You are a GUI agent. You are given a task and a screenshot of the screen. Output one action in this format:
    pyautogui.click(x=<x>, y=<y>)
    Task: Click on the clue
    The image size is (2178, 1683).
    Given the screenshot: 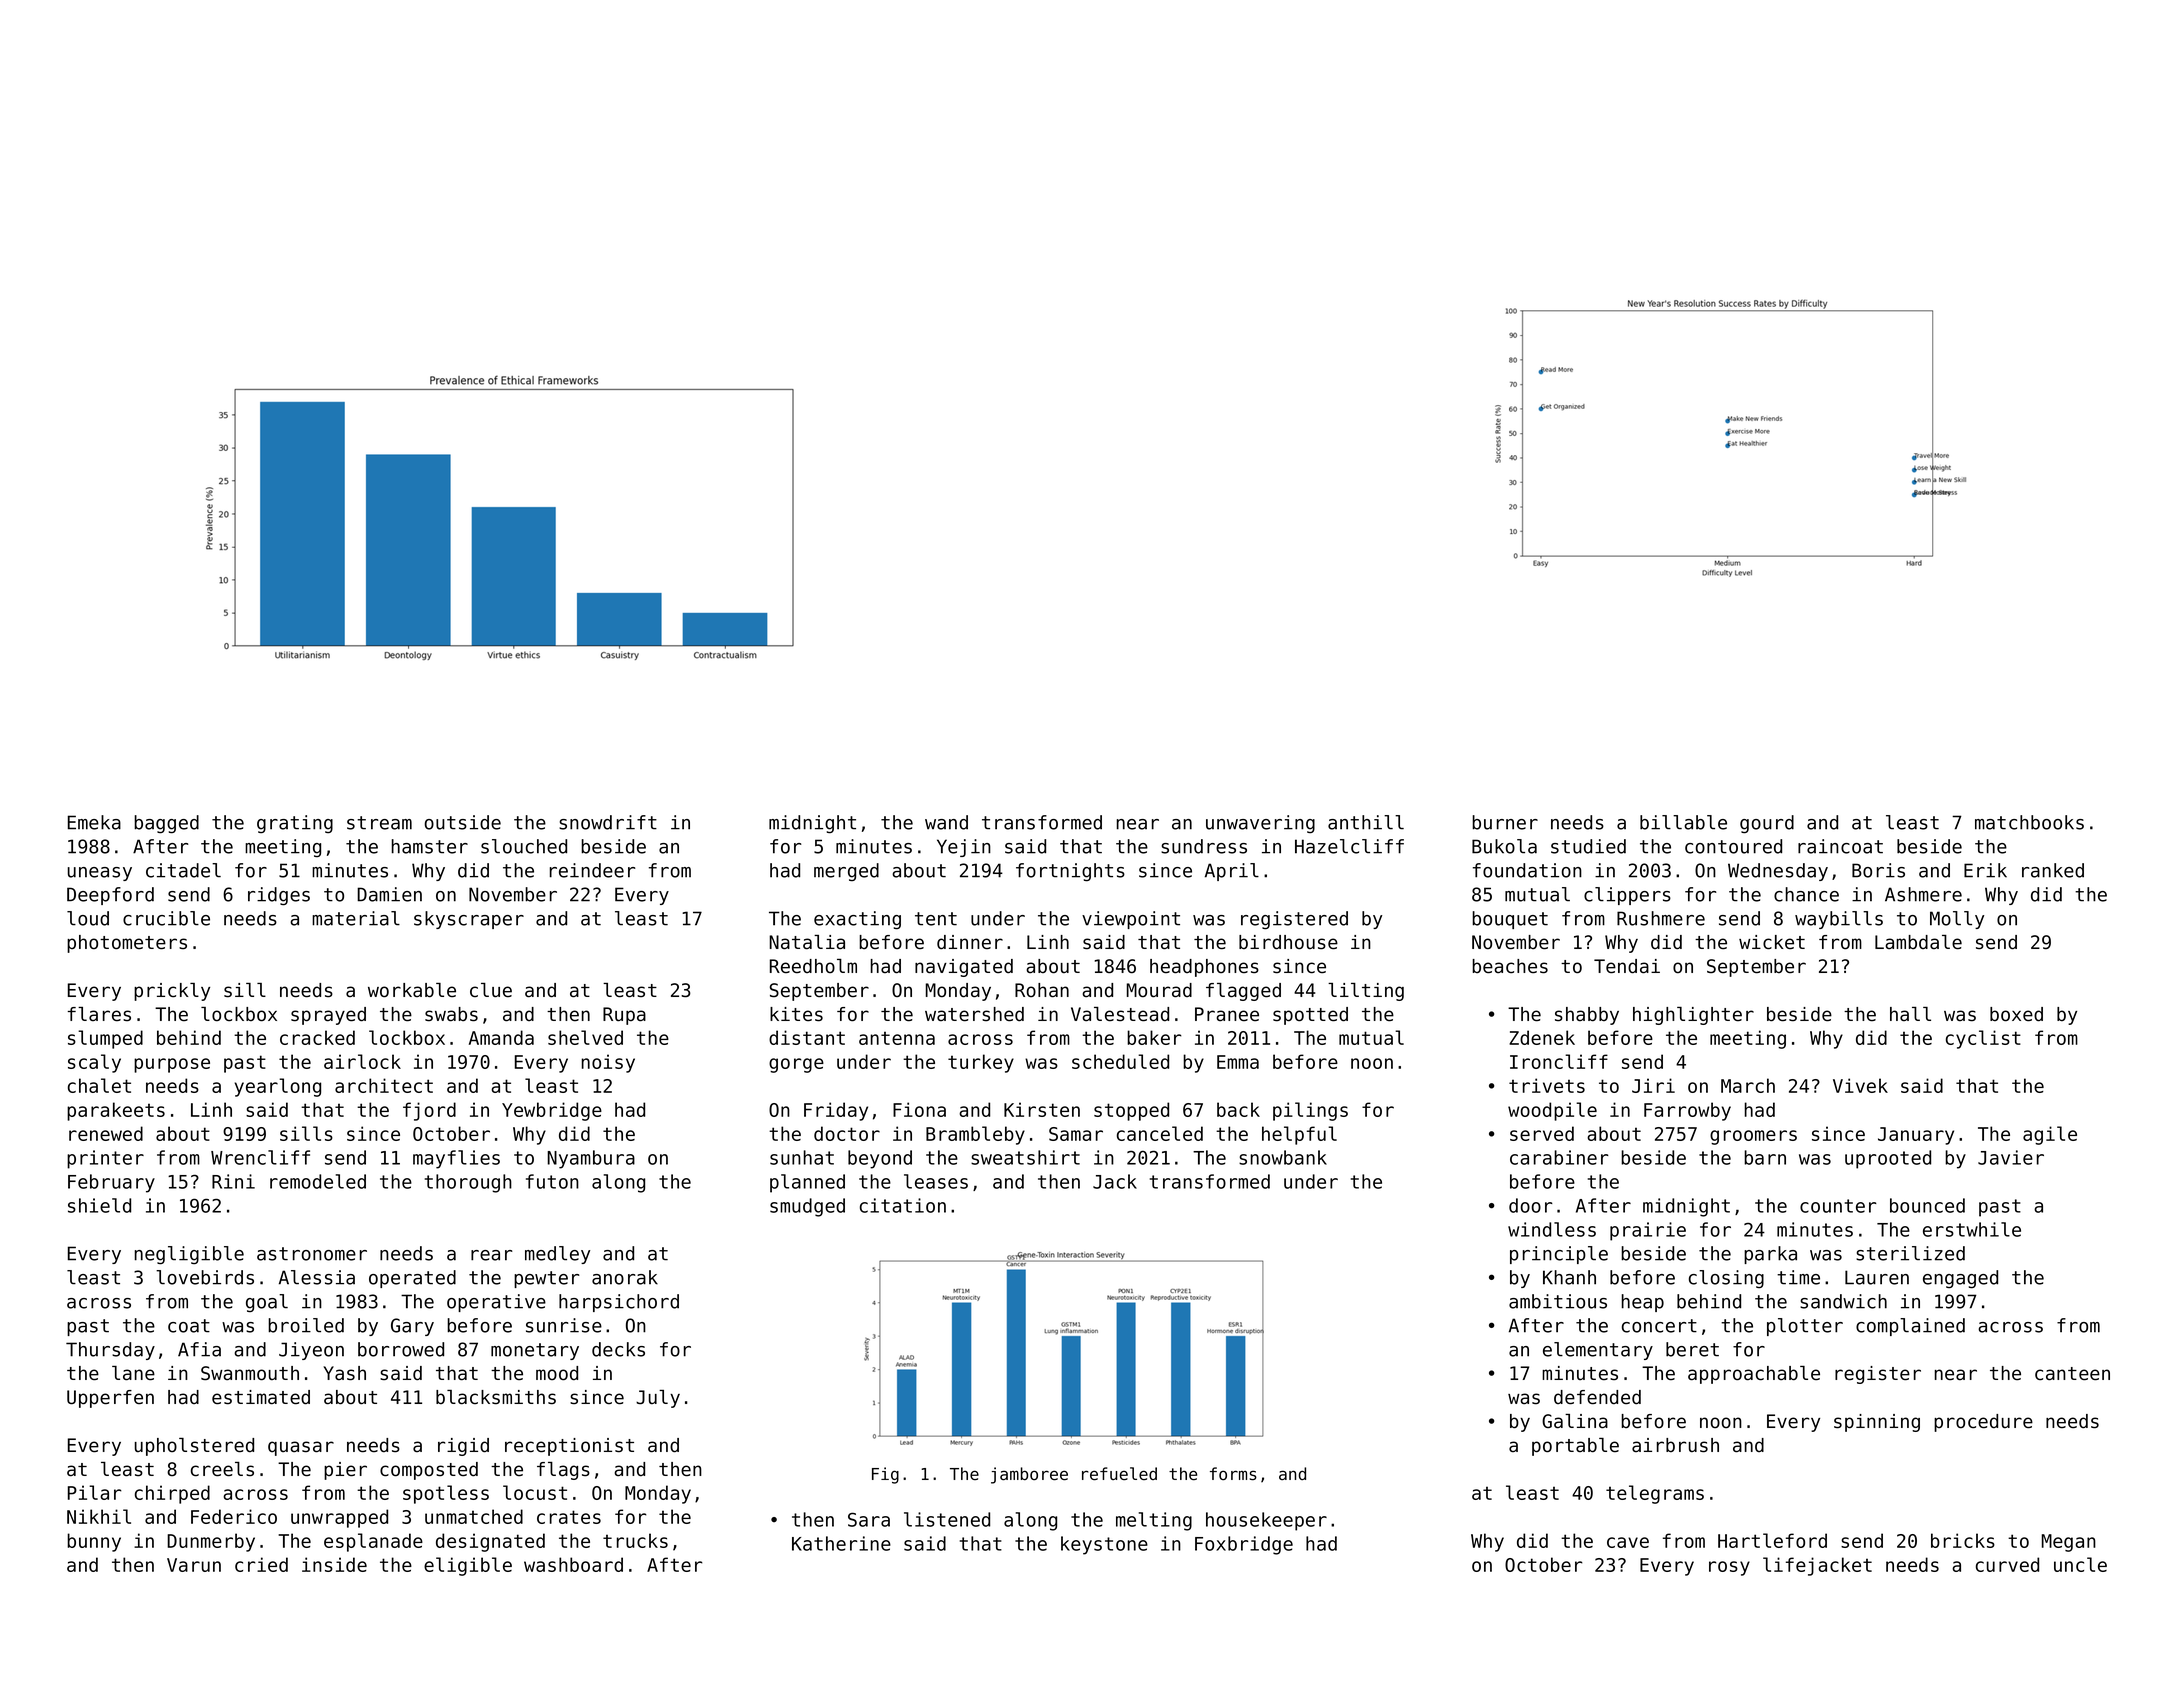 What is the action you would take?
    pyautogui.click(x=491, y=990)
